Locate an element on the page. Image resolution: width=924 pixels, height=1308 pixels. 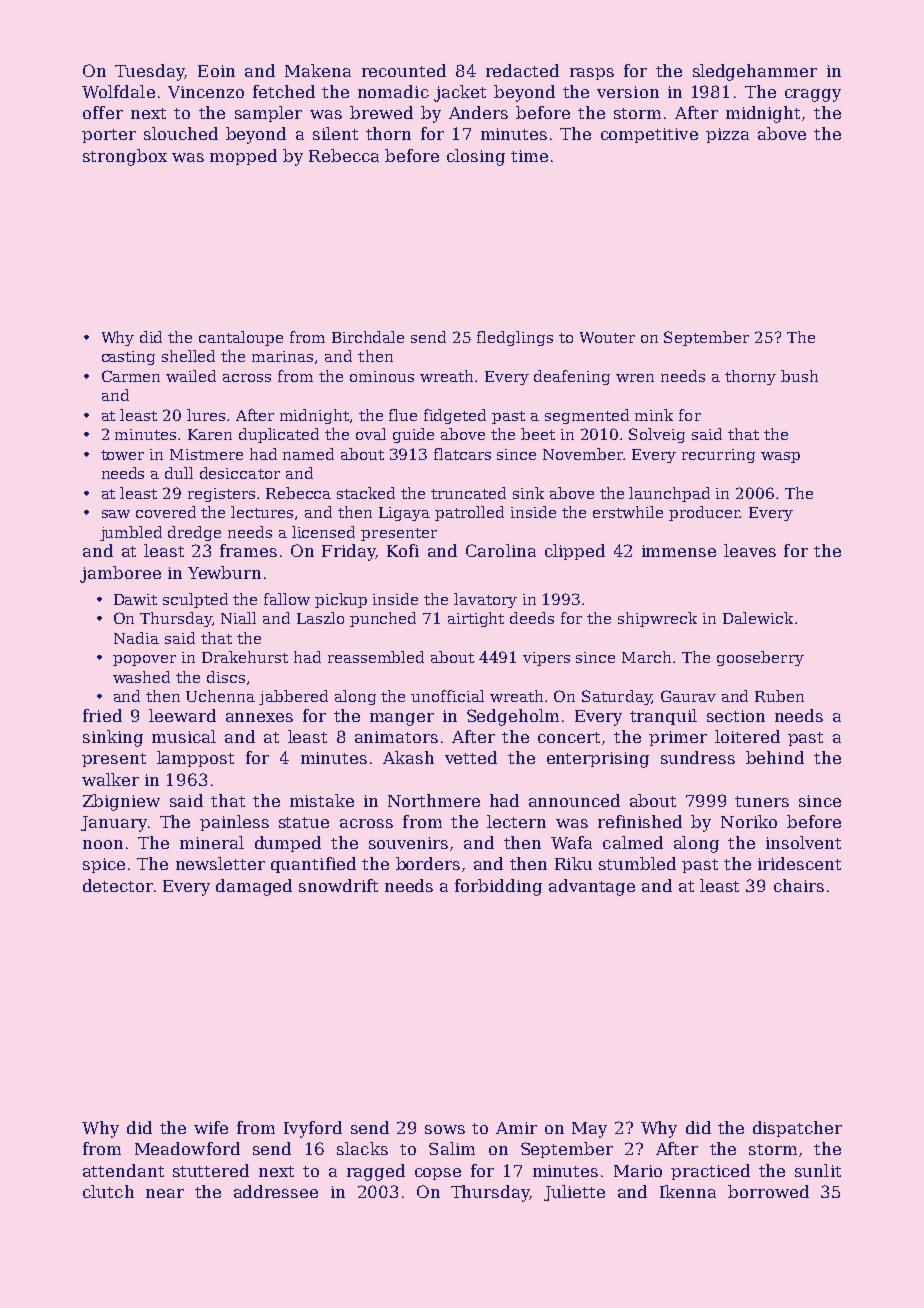
closing is located at coordinates (476, 157).
